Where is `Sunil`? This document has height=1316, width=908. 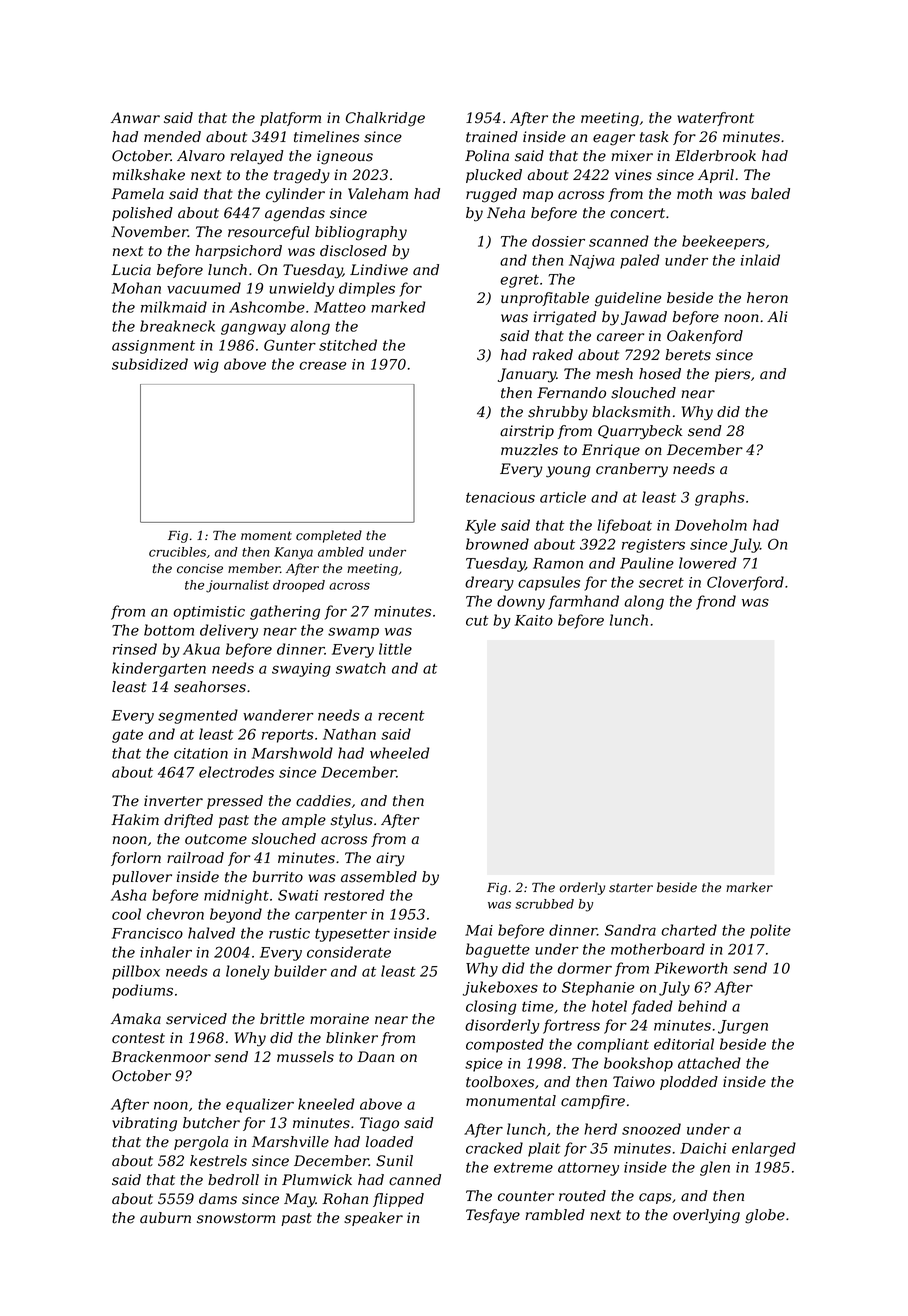 Sunil is located at coordinates (394, 1161).
